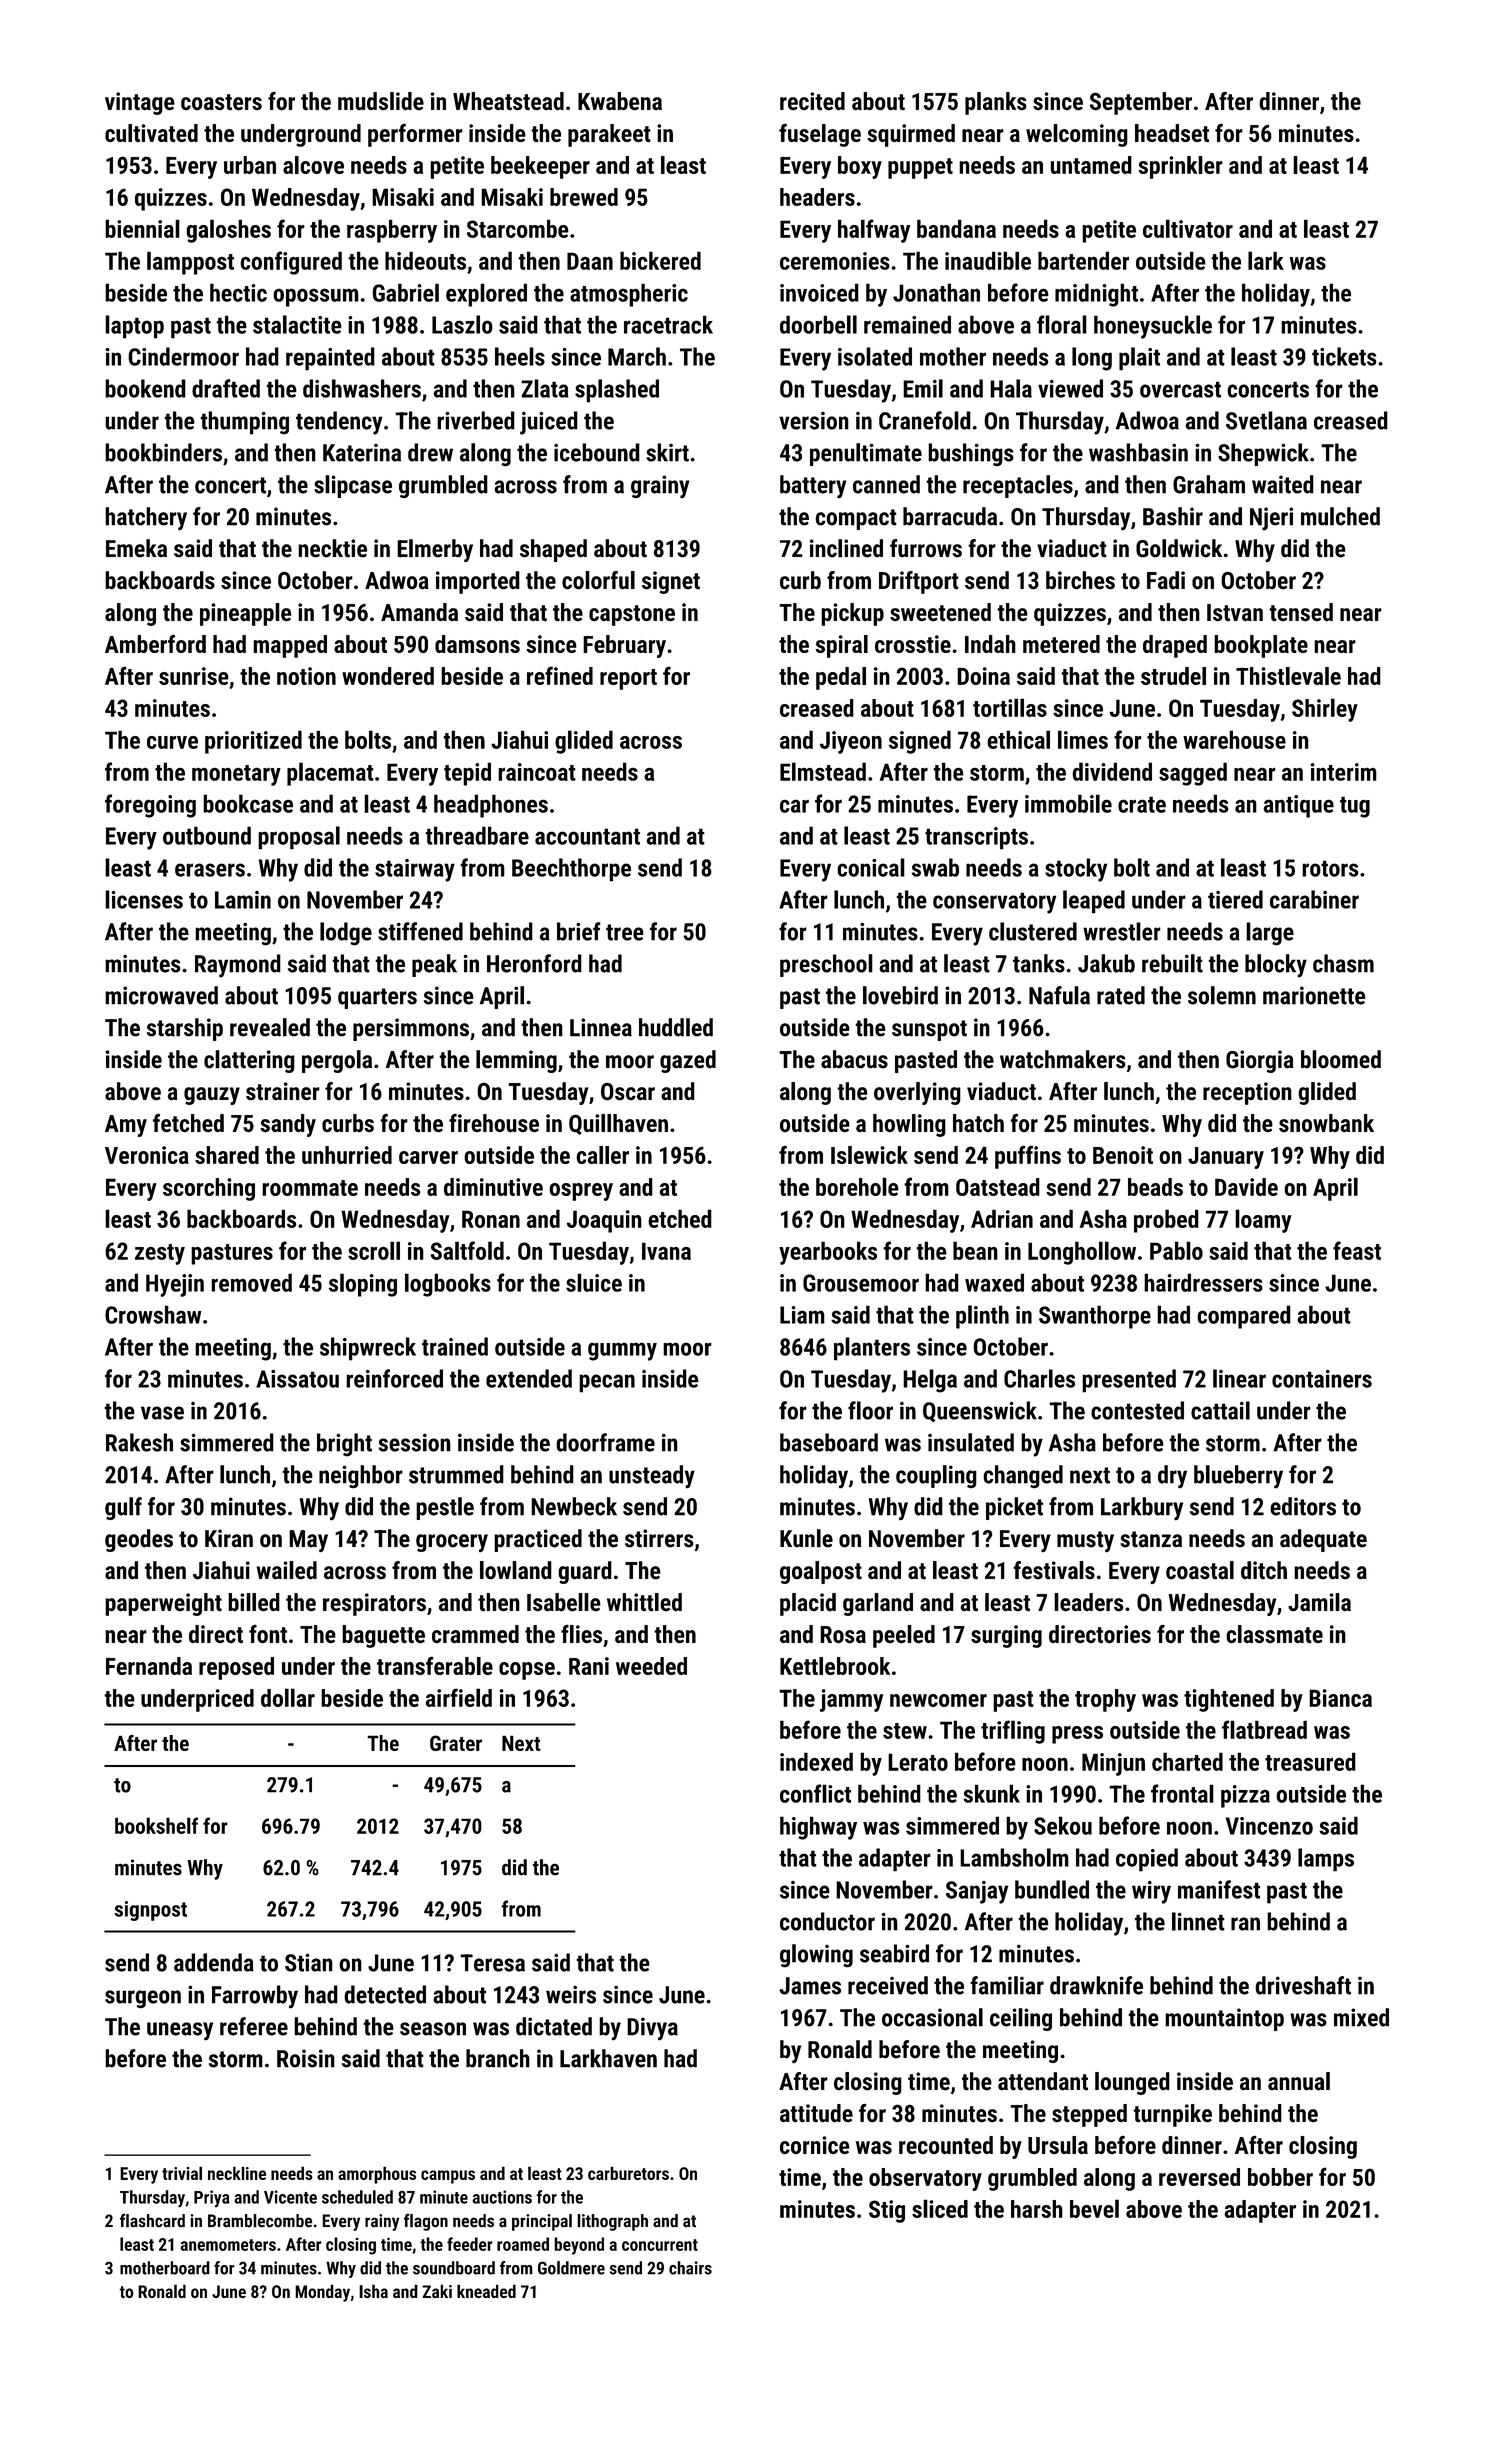  I want to click on Roisin, so click(306, 2058).
